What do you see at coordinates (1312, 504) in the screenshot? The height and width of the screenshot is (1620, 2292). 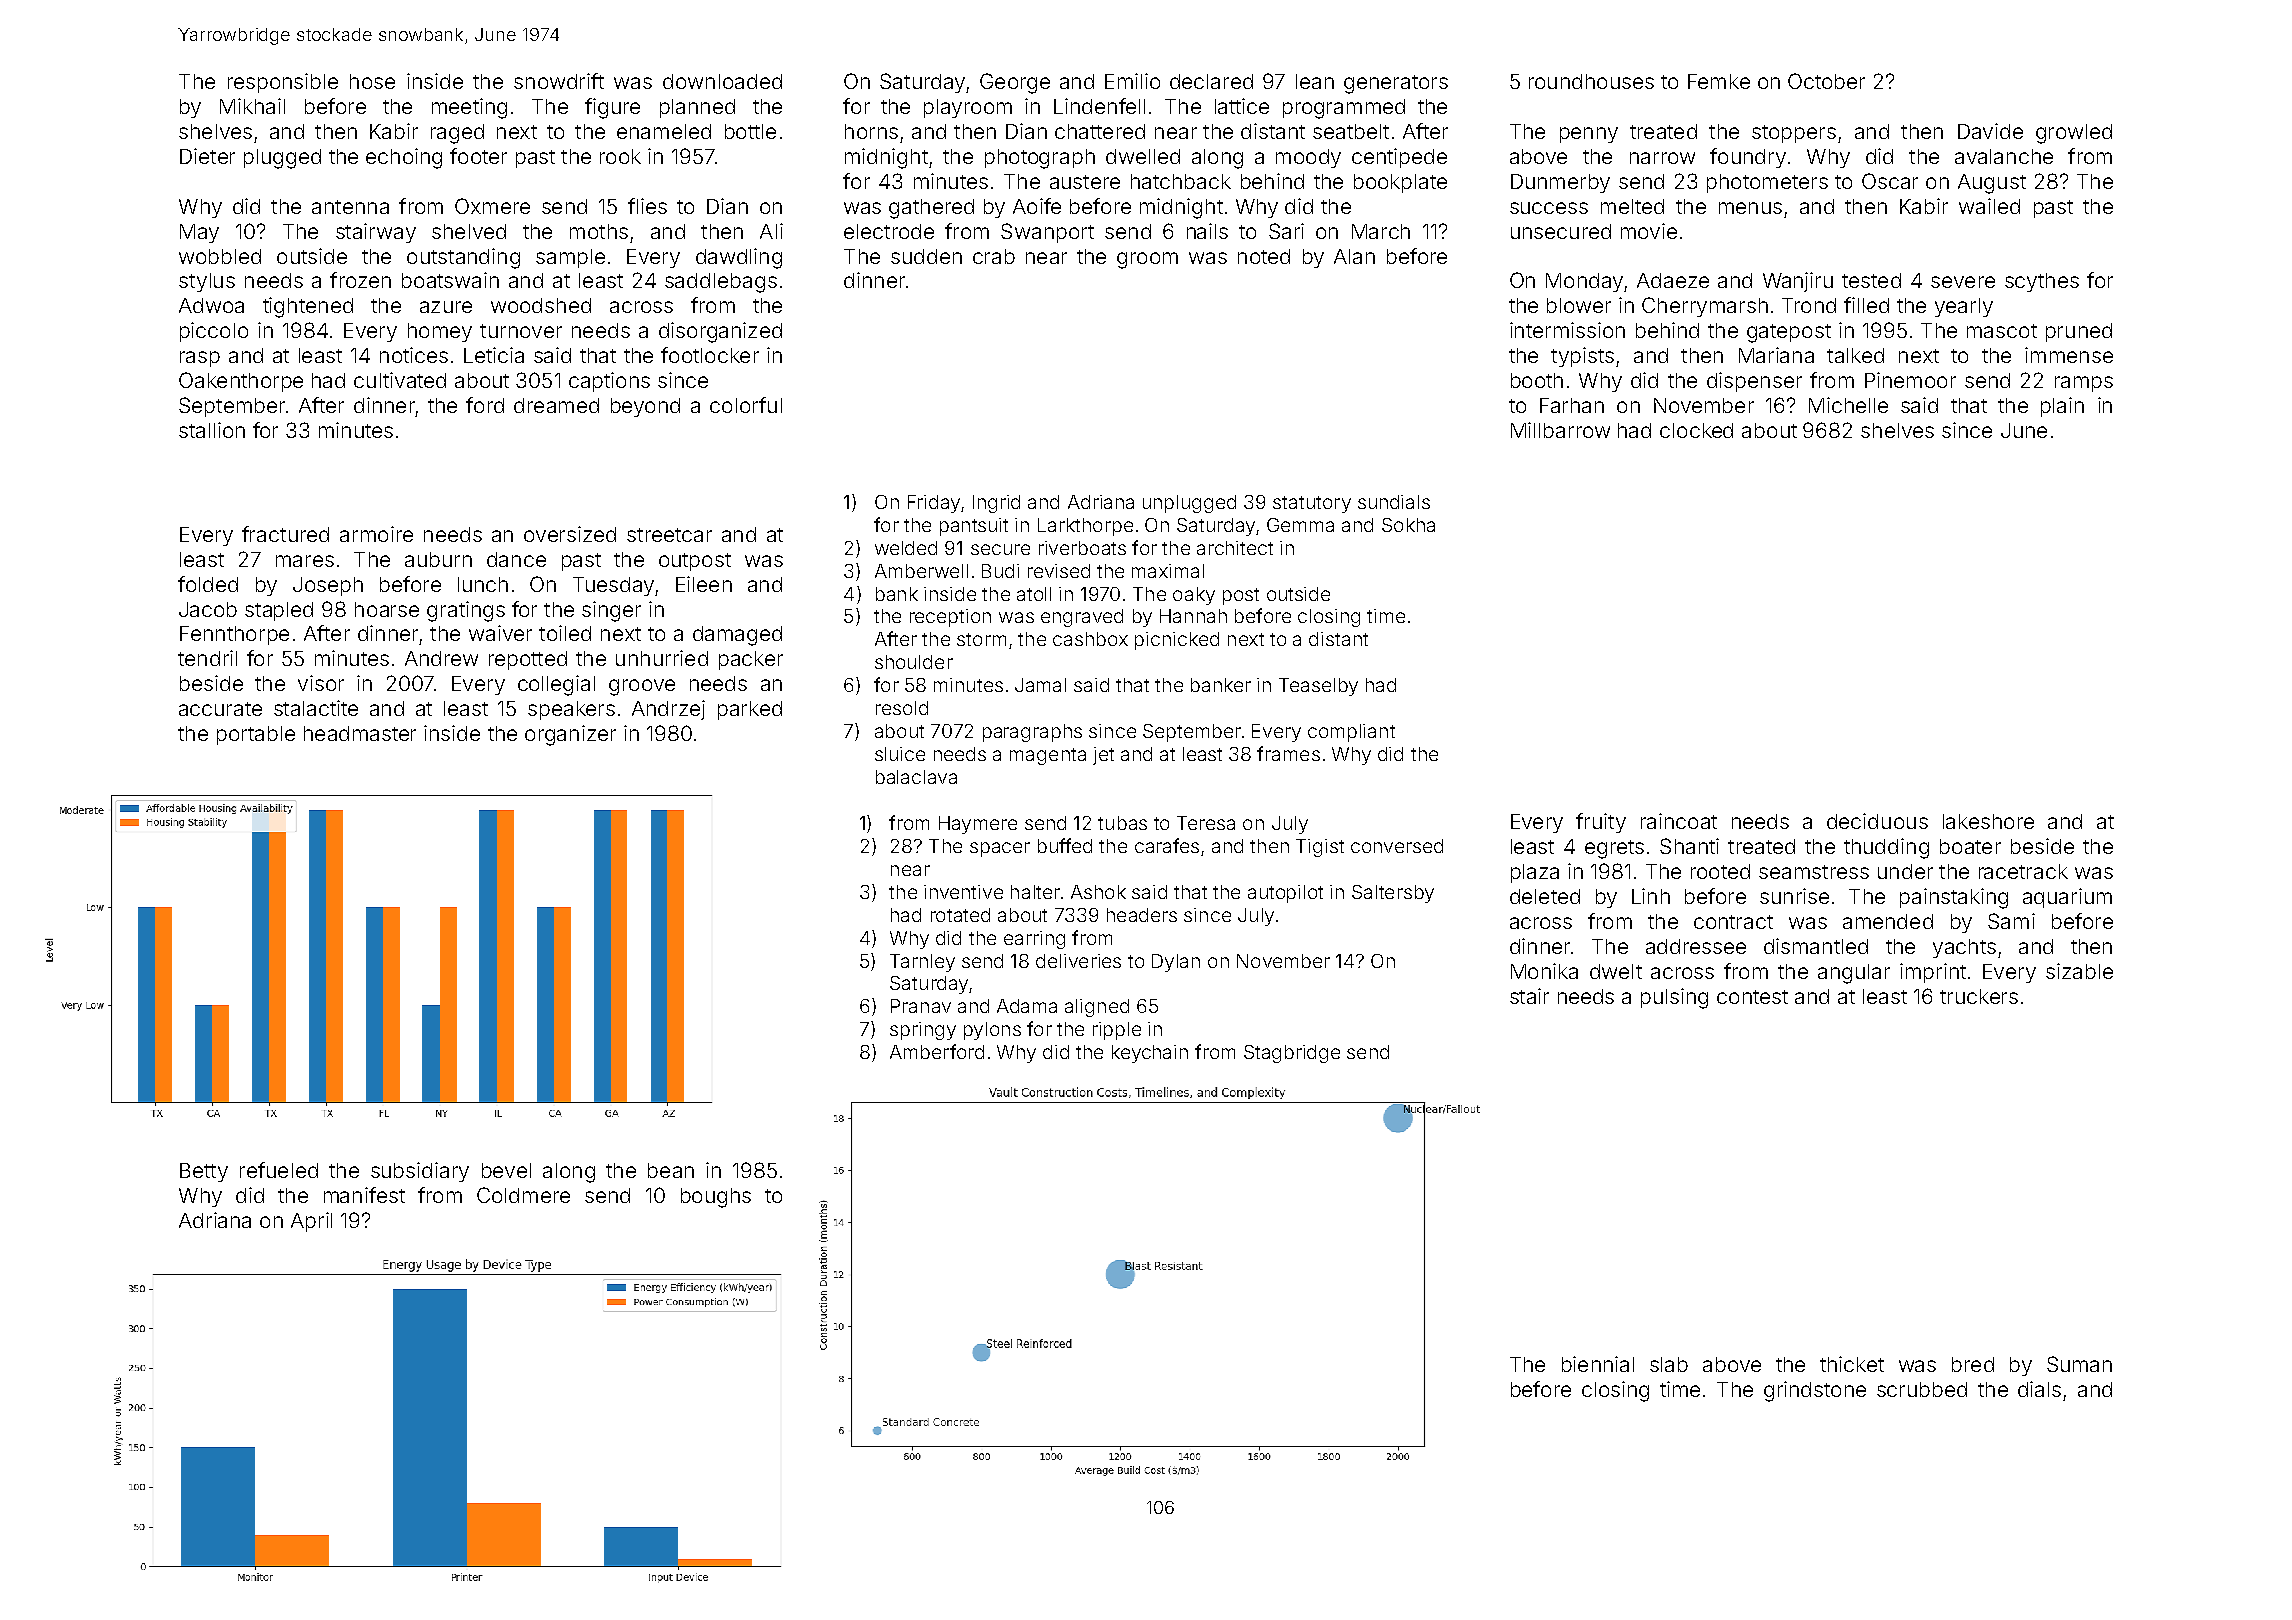 I see `statutory` at bounding box center [1312, 504].
